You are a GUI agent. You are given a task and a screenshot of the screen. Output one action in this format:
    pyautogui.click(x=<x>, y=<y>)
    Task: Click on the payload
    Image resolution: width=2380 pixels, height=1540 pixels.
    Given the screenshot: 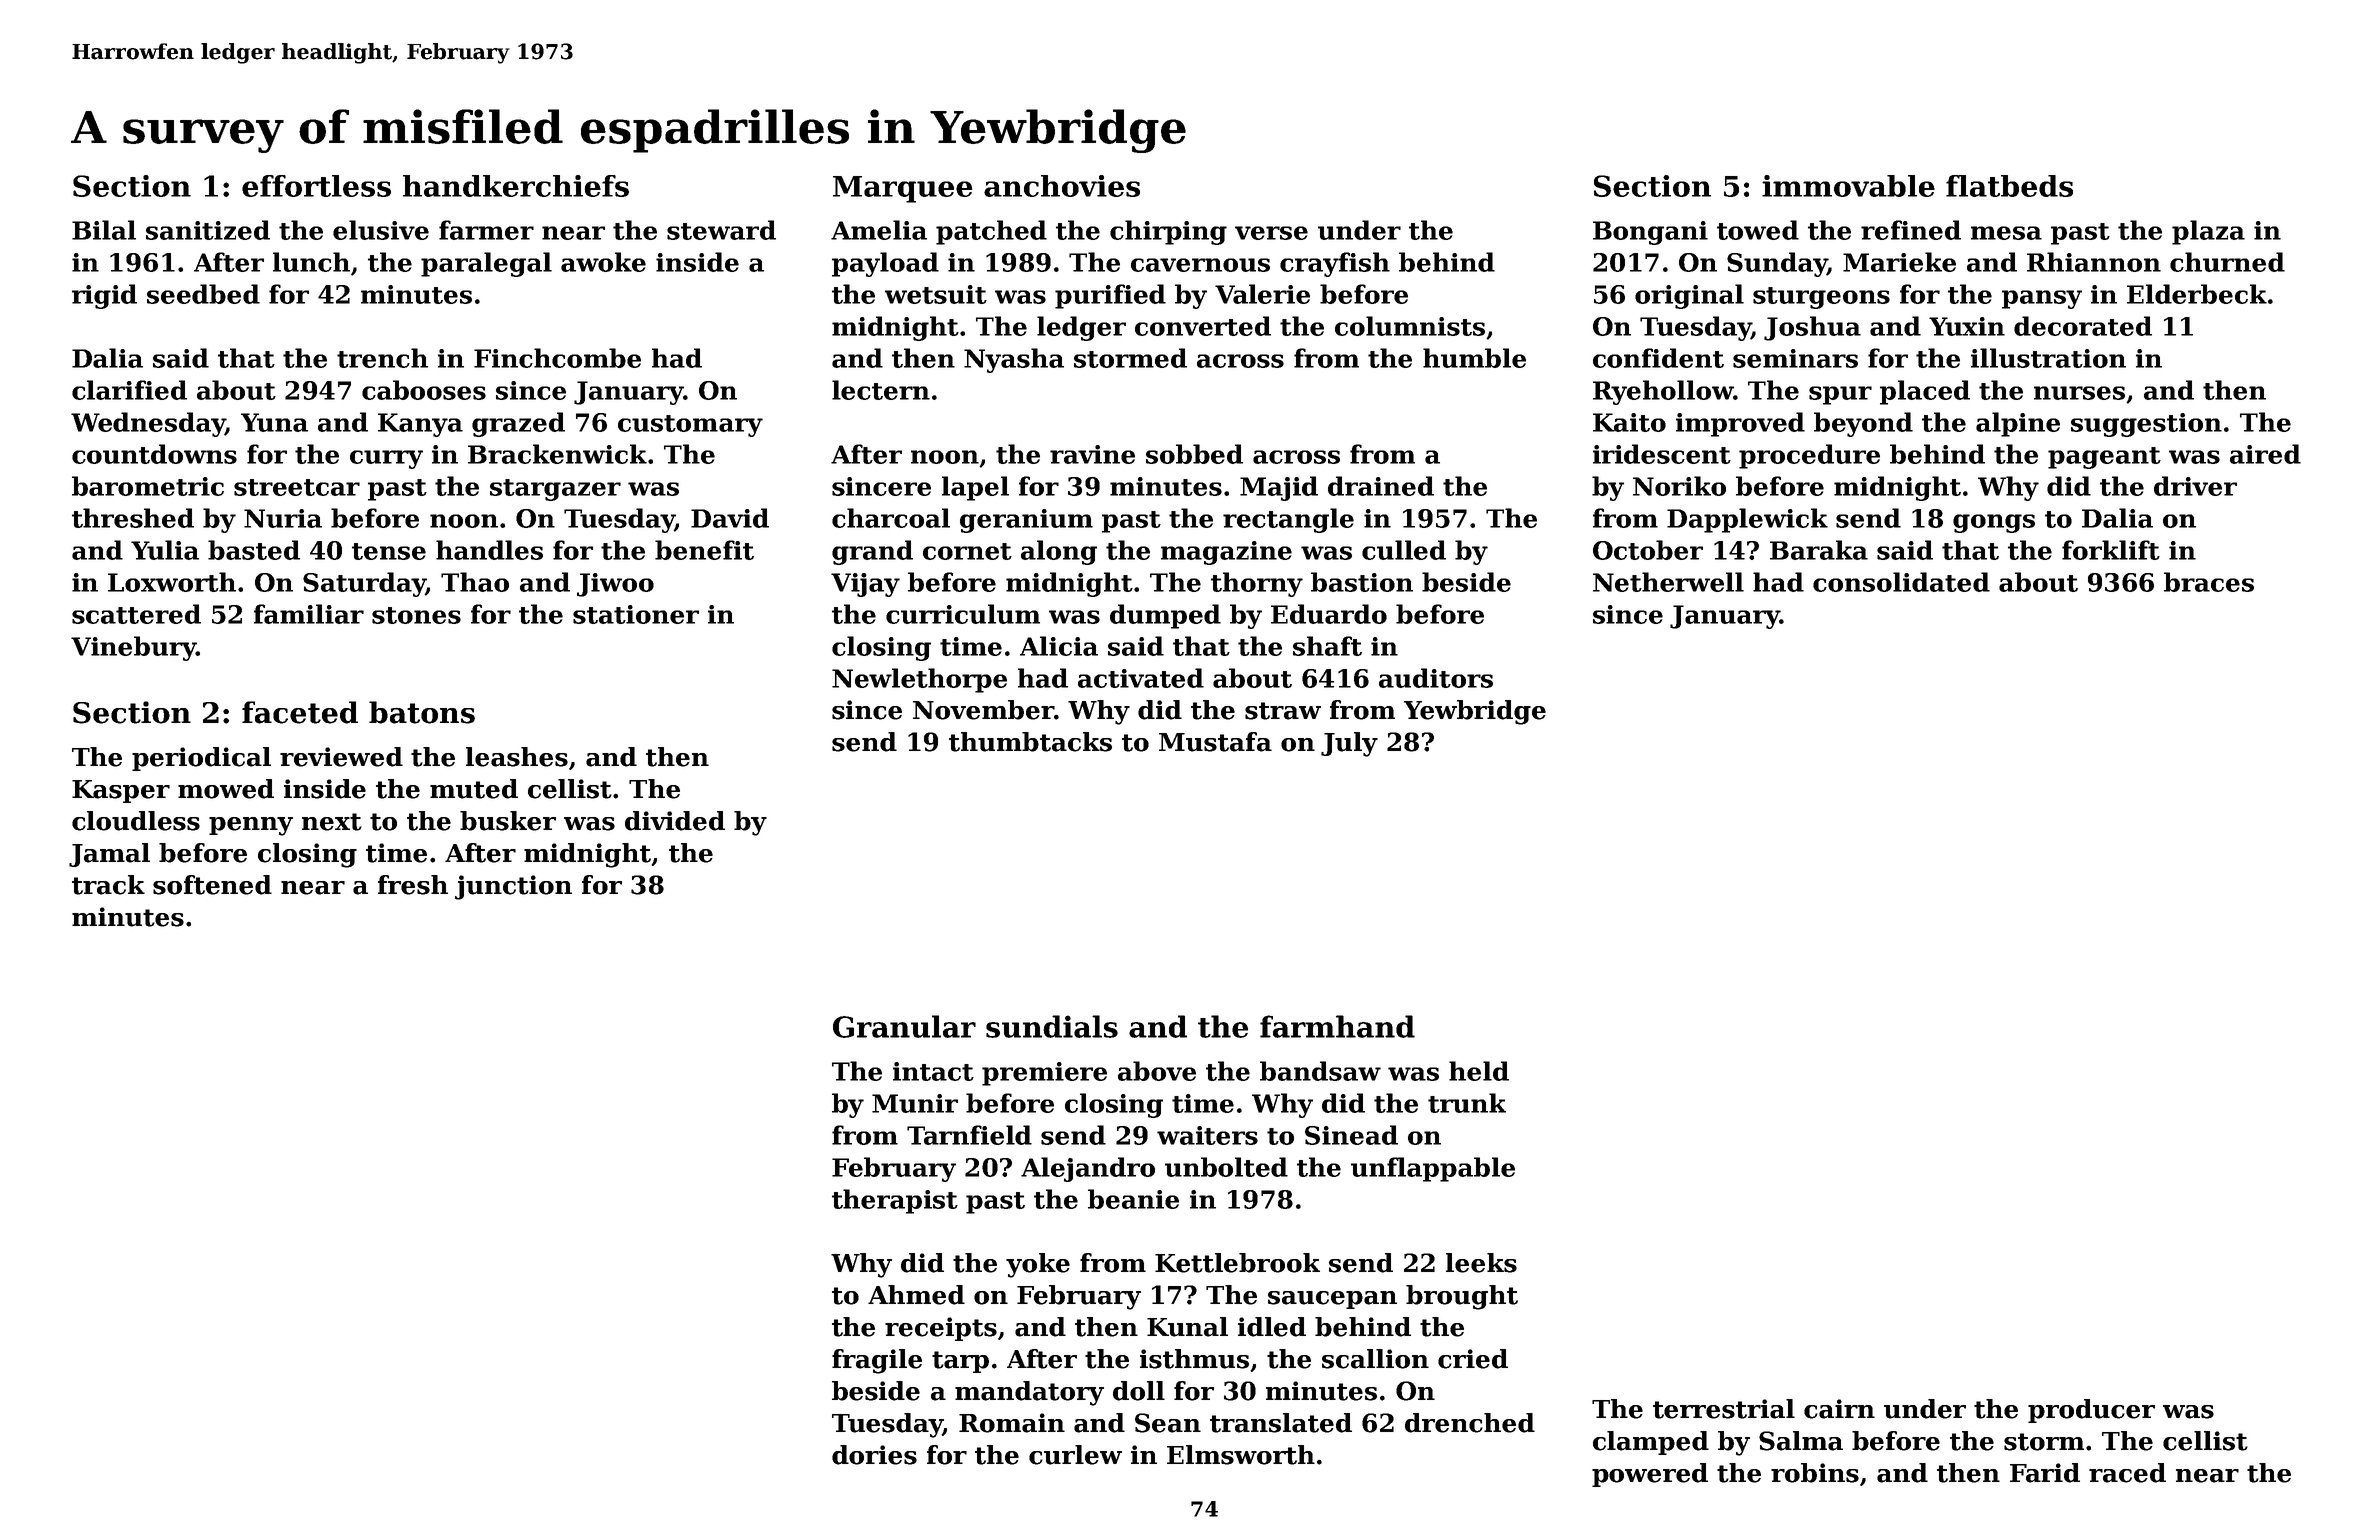 What is the action you would take?
    pyautogui.click(x=885, y=264)
